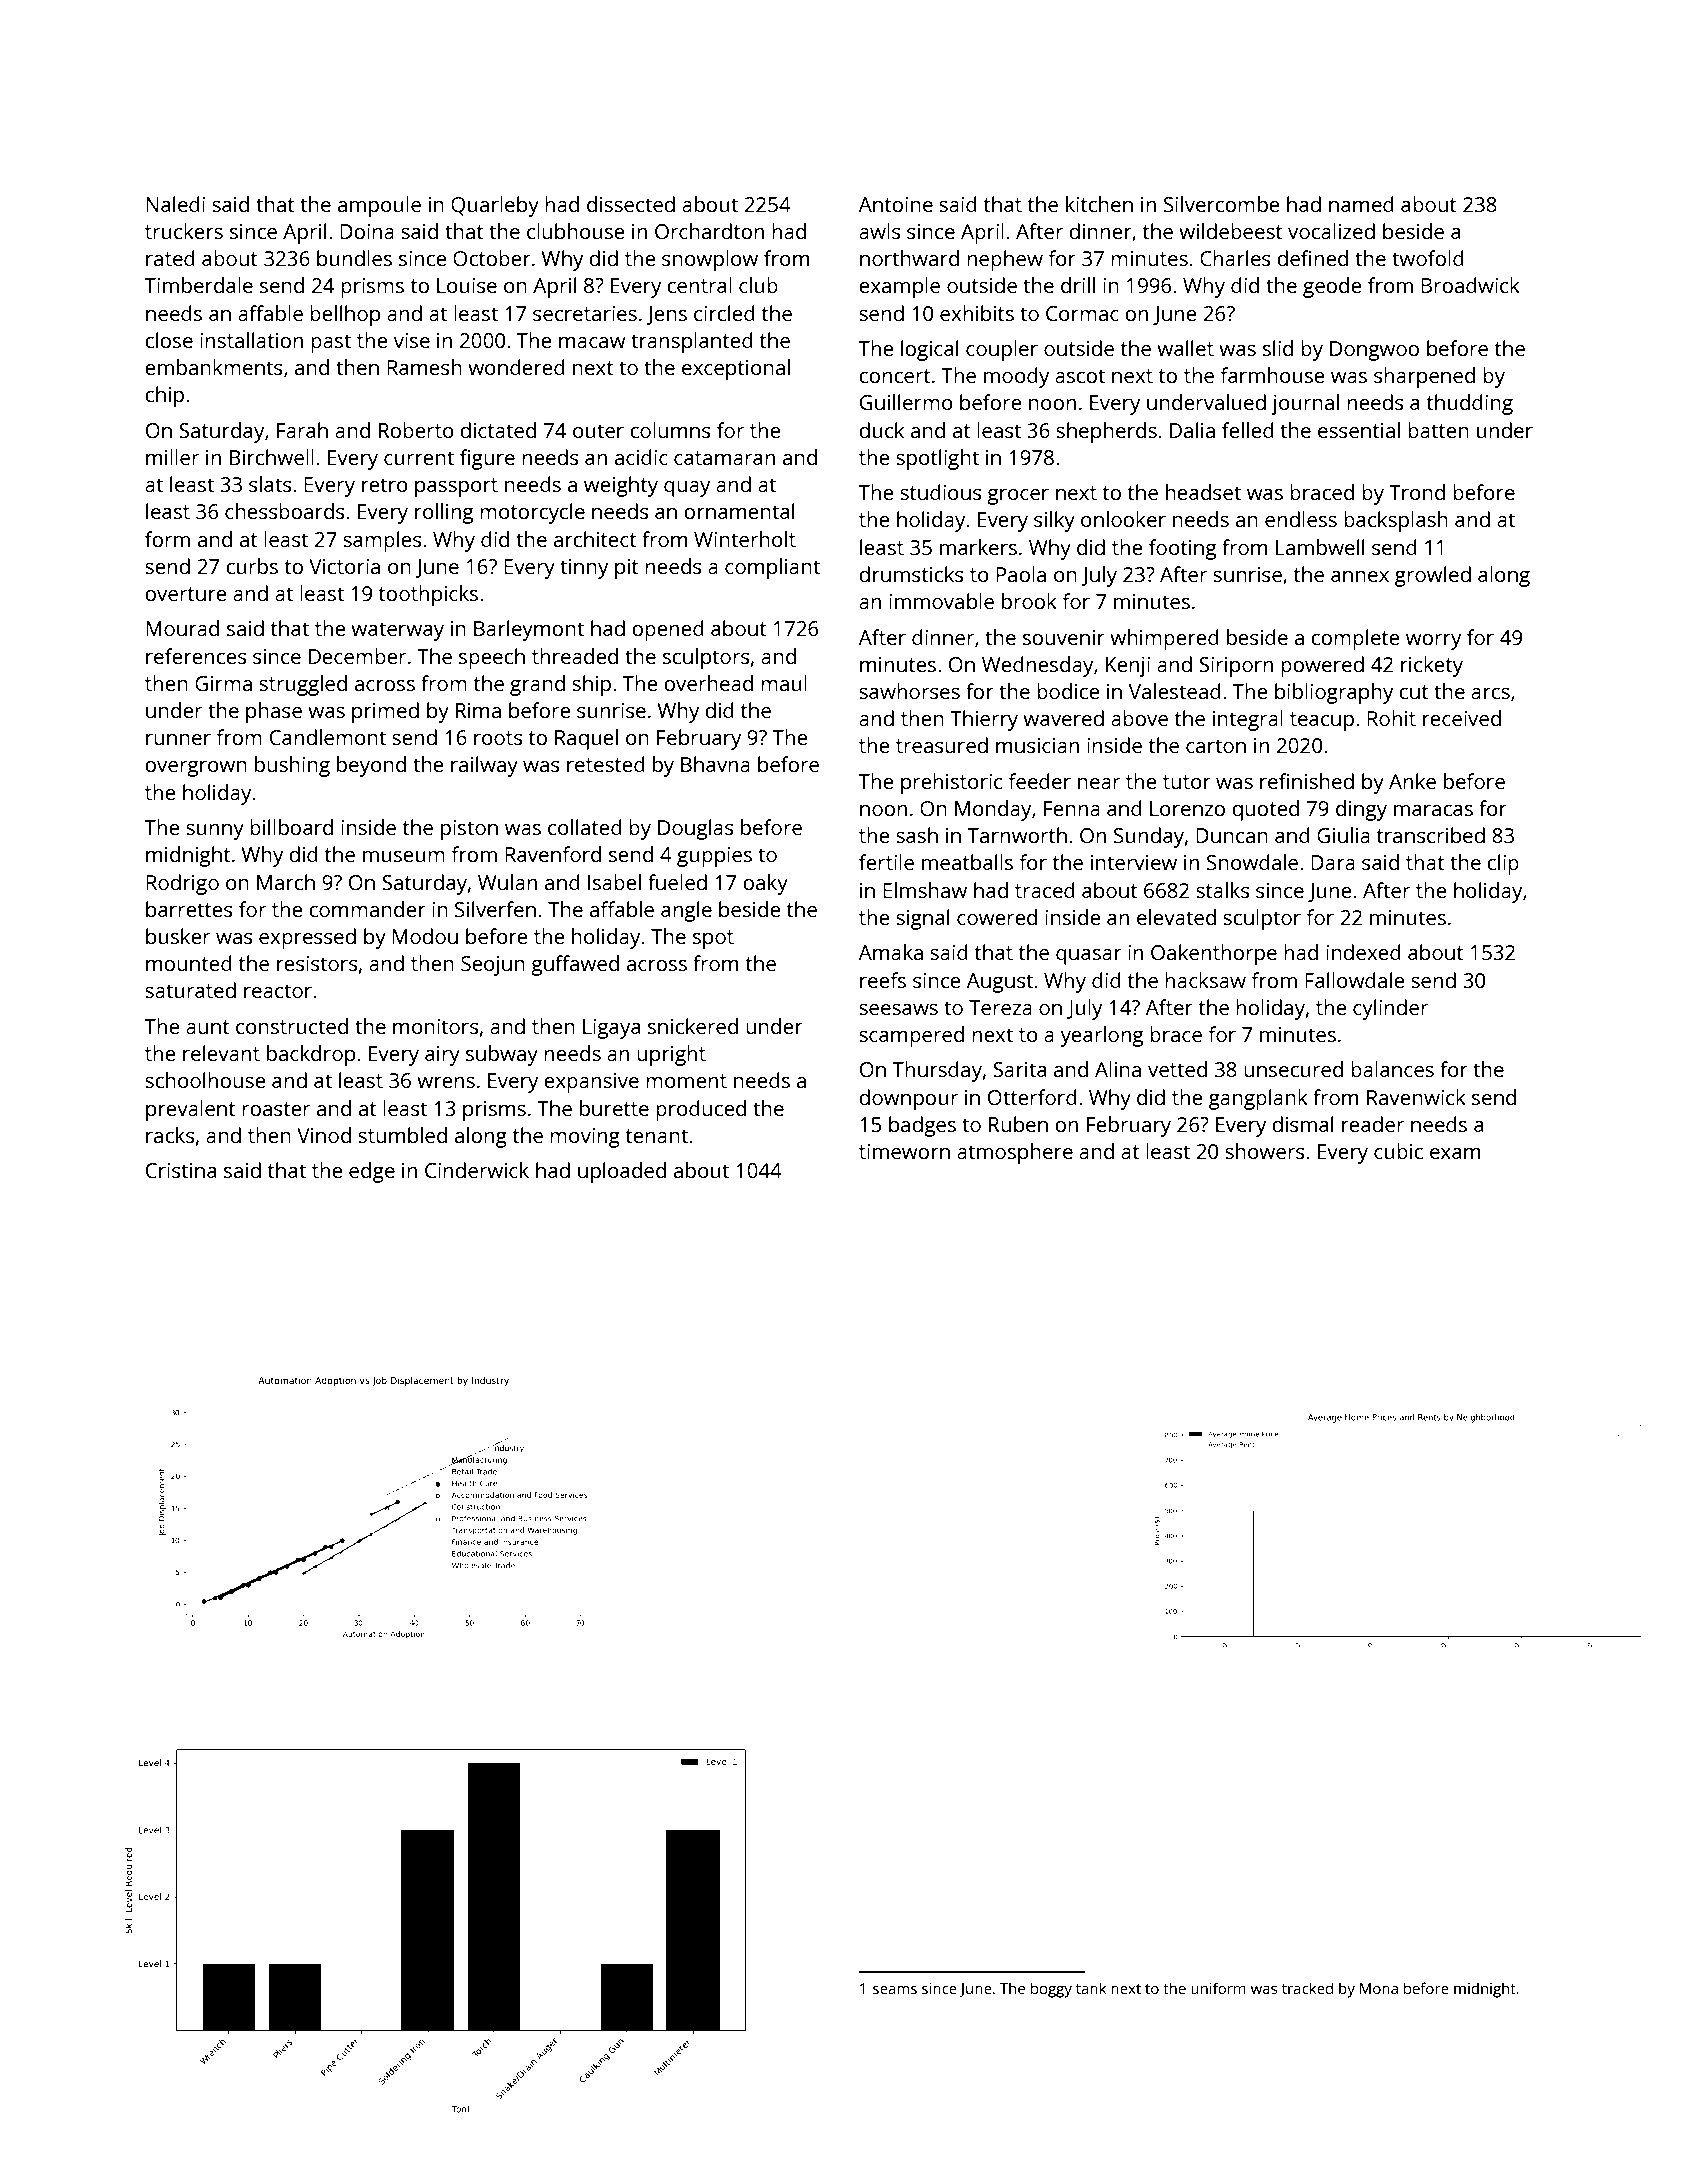 Image resolution: width=1683 pixels, height=2178 pixels. I want to click on cubic, so click(1398, 1151).
